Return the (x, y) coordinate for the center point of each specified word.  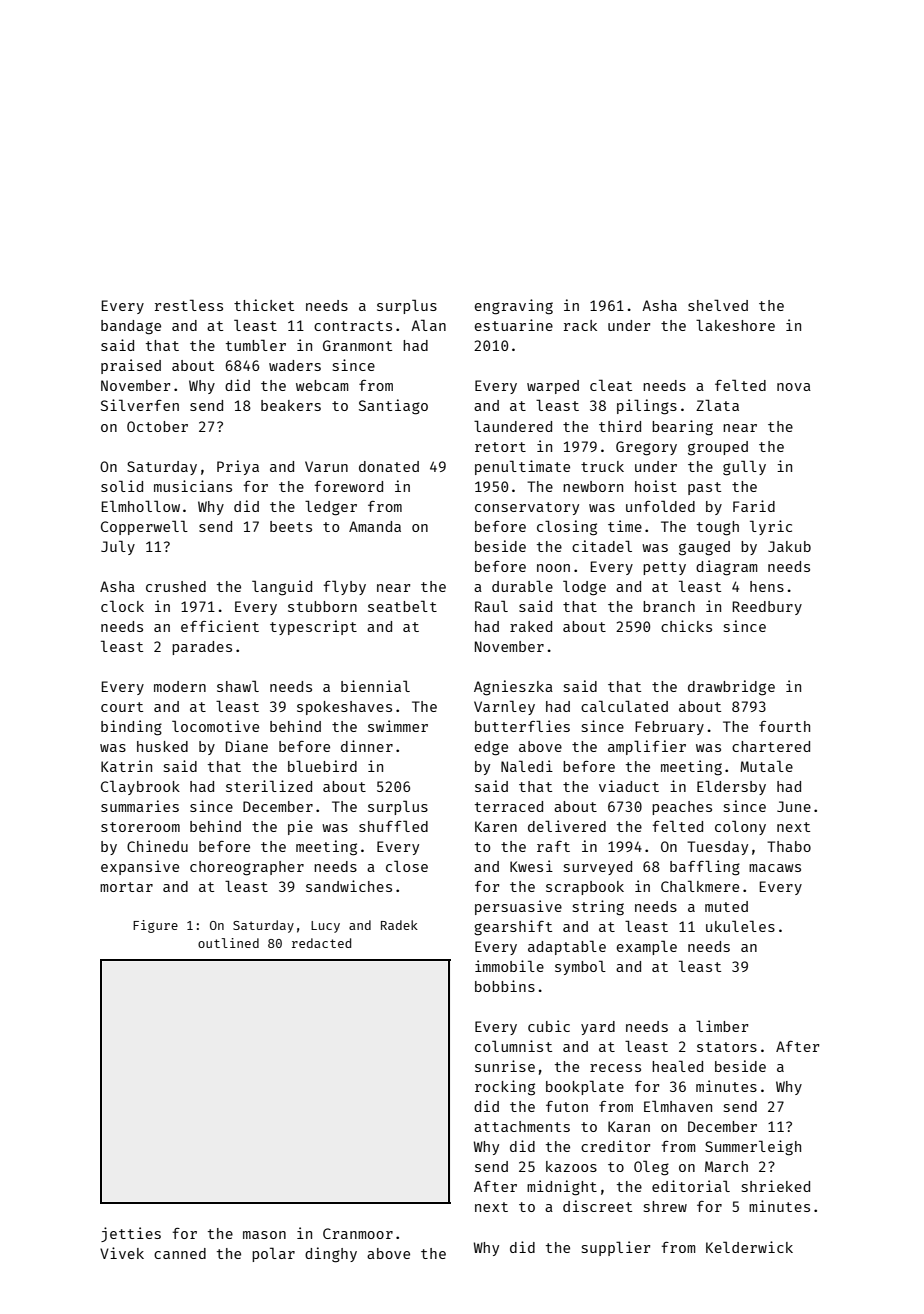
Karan (629, 1126)
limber (722, 1026)
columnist (513, 1046)
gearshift (513, 928)
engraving (514, 307)
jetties (131, 1234)
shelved (718, 305)
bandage (131, 327)
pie (300, 827)
